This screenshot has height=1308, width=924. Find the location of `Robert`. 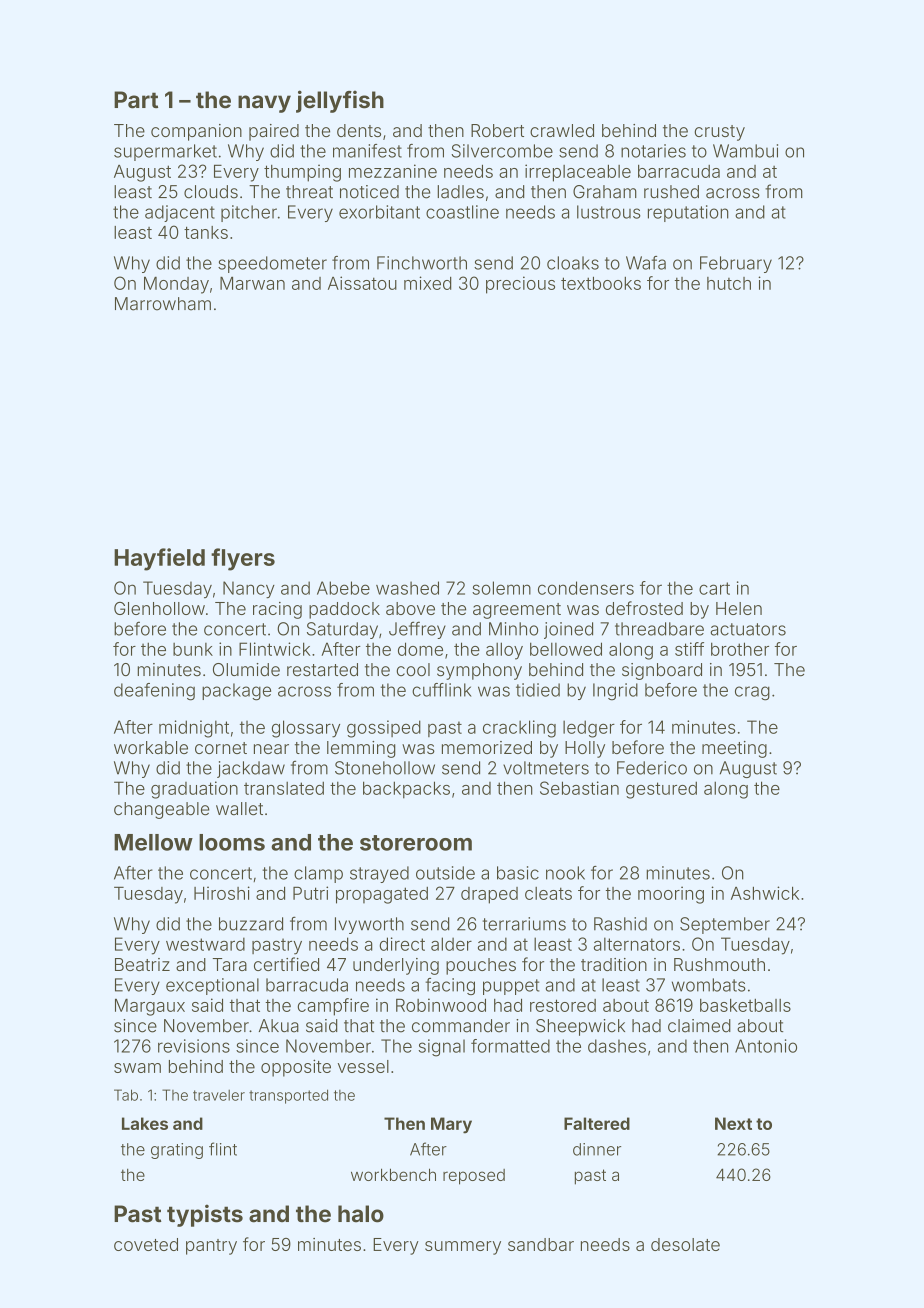

Robert is located at coordinates (497, 130).
